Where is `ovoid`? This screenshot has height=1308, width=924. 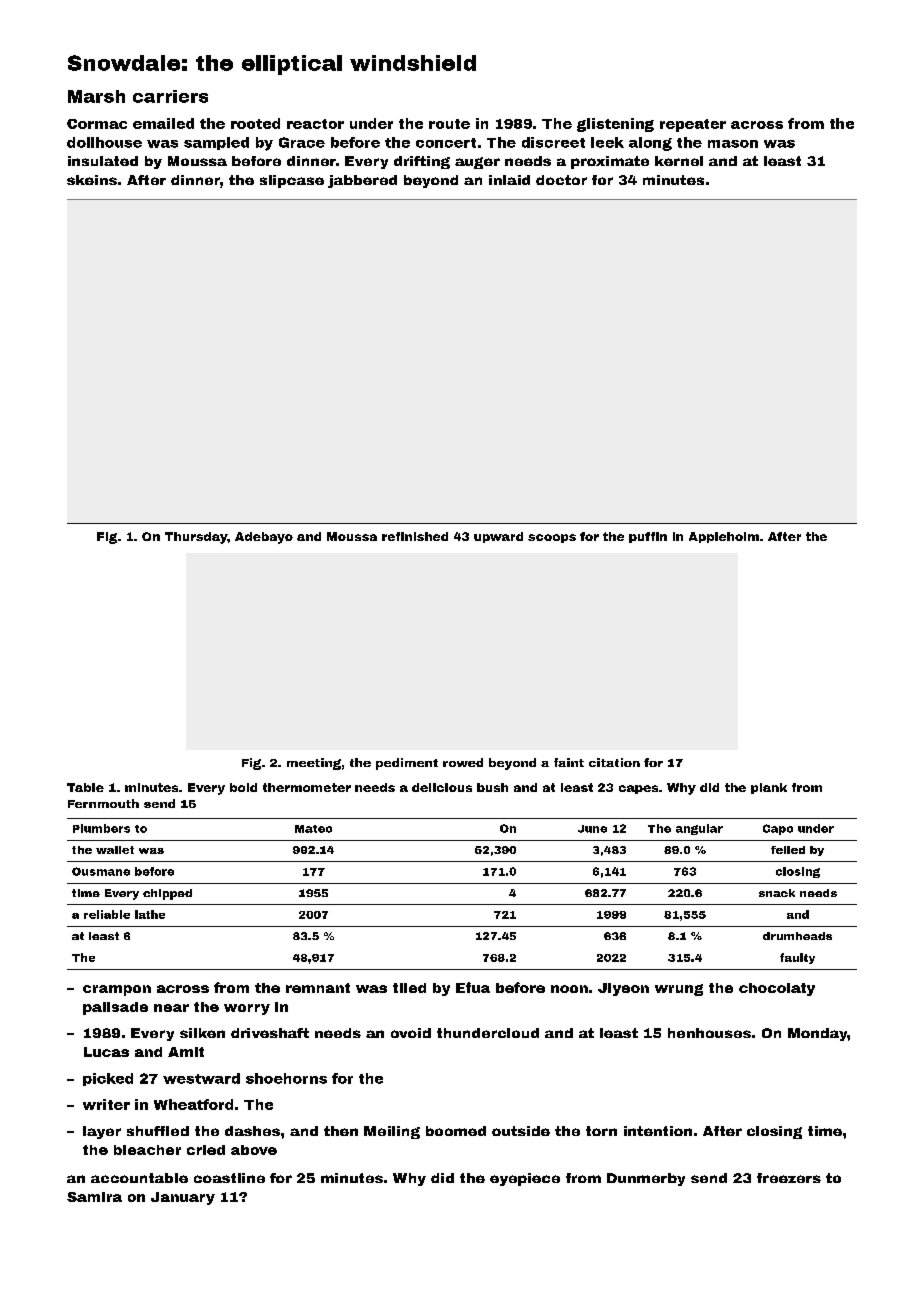 ovoid is located at coordinates (411, 1033).
